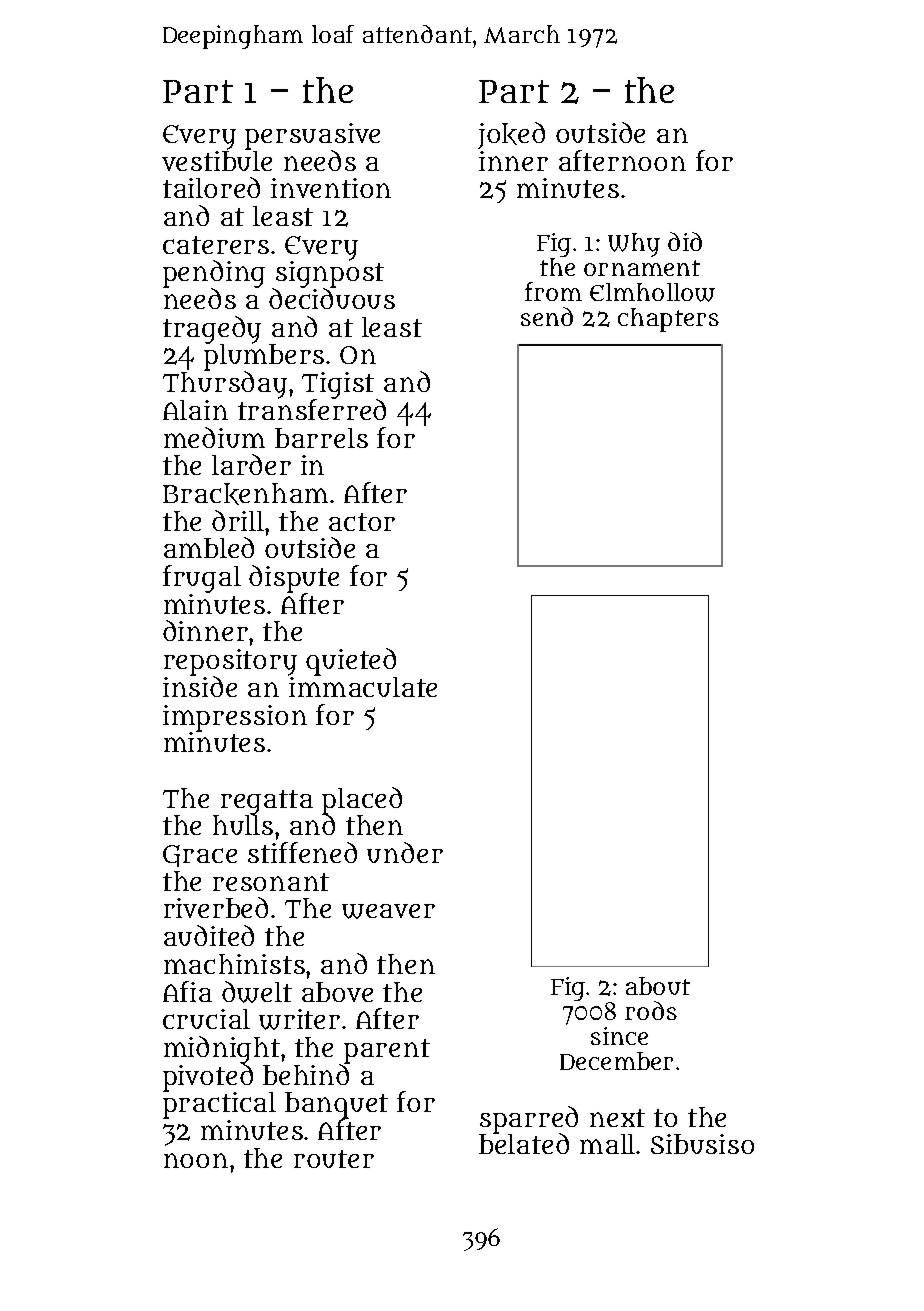 This screenshot has height=1311, width=924. Describe the element at coordinates (338, 385) in the screenshot. I see `Tigist` at that location.
